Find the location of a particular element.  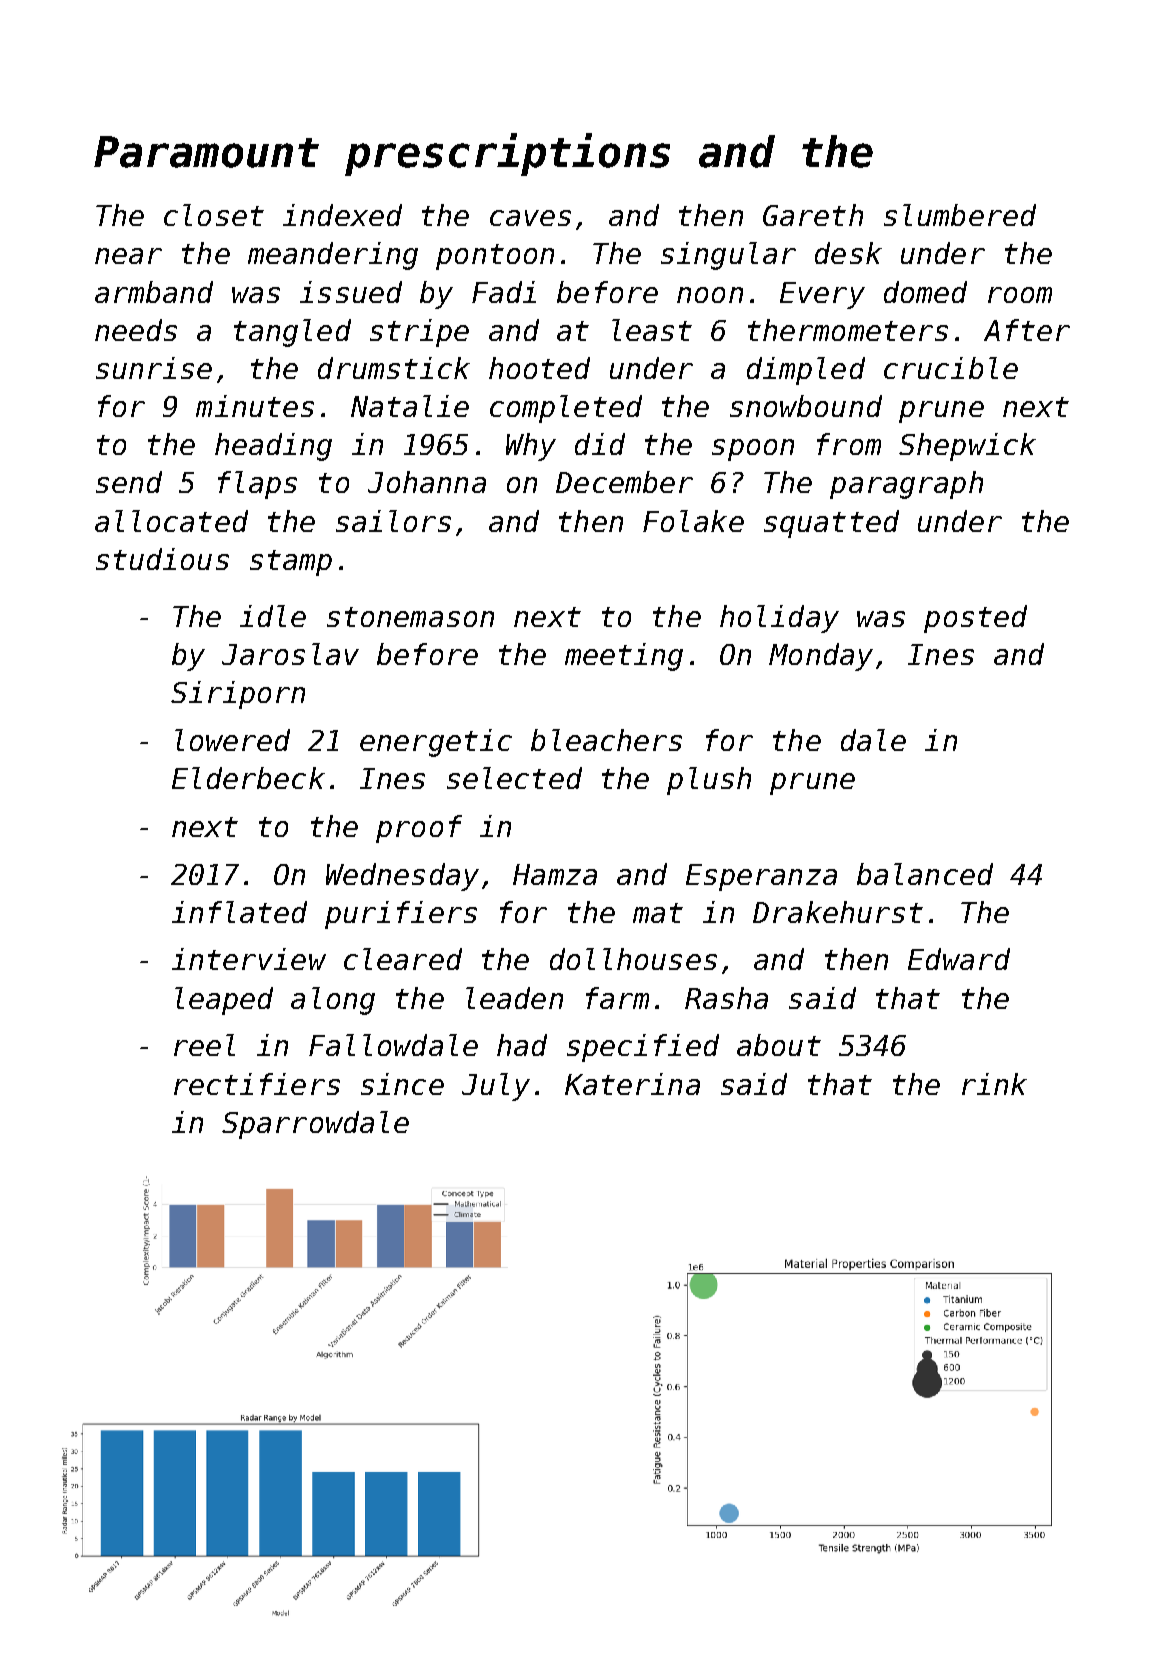

interview is located at coordinates (249, 959).
